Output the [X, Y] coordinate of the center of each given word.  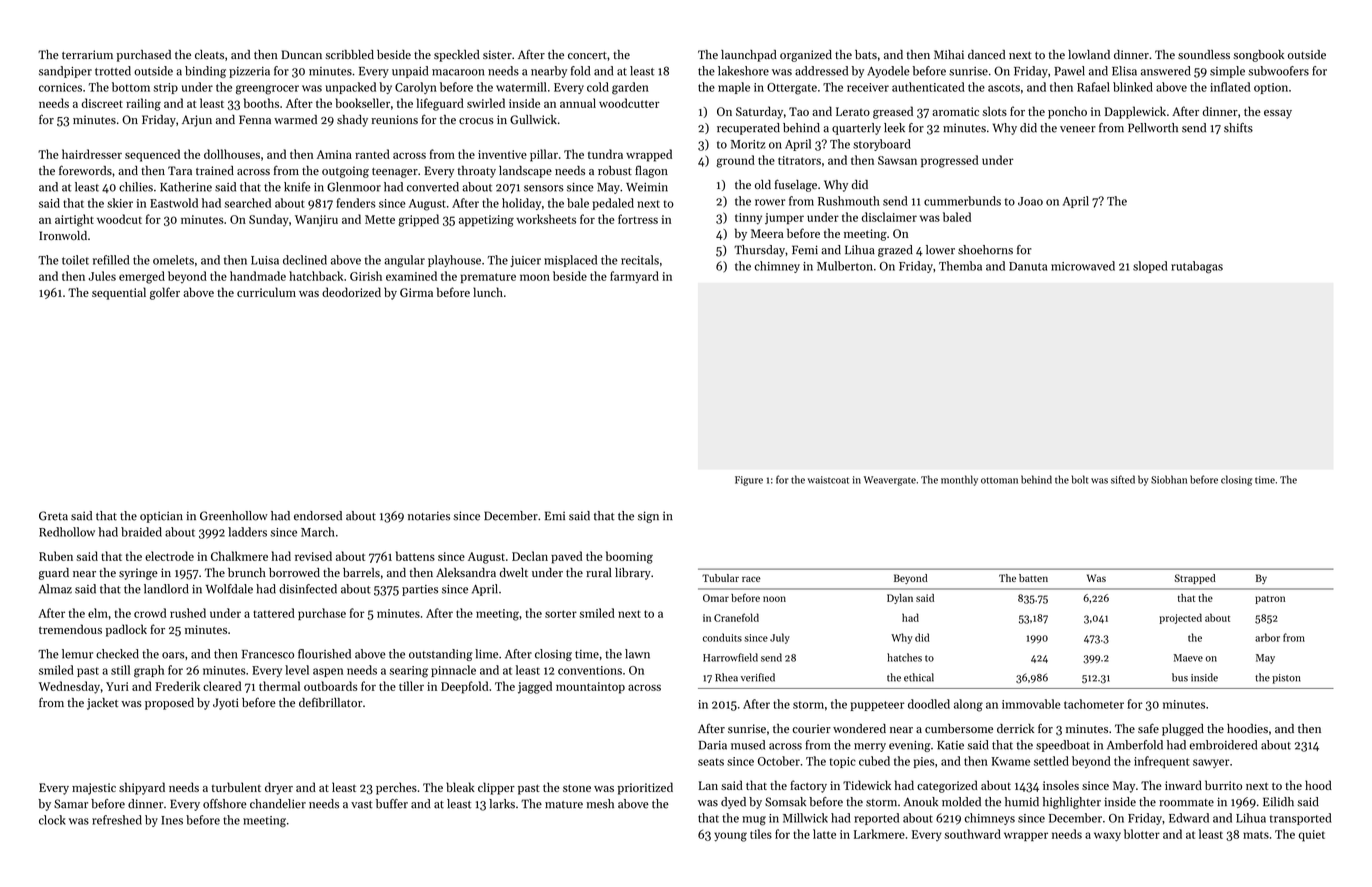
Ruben [56, 556]
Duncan [301, 54]
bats [866, 55]
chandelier [278, 804]
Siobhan [1169, 479]
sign [648, 517]
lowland [1089, 54]
